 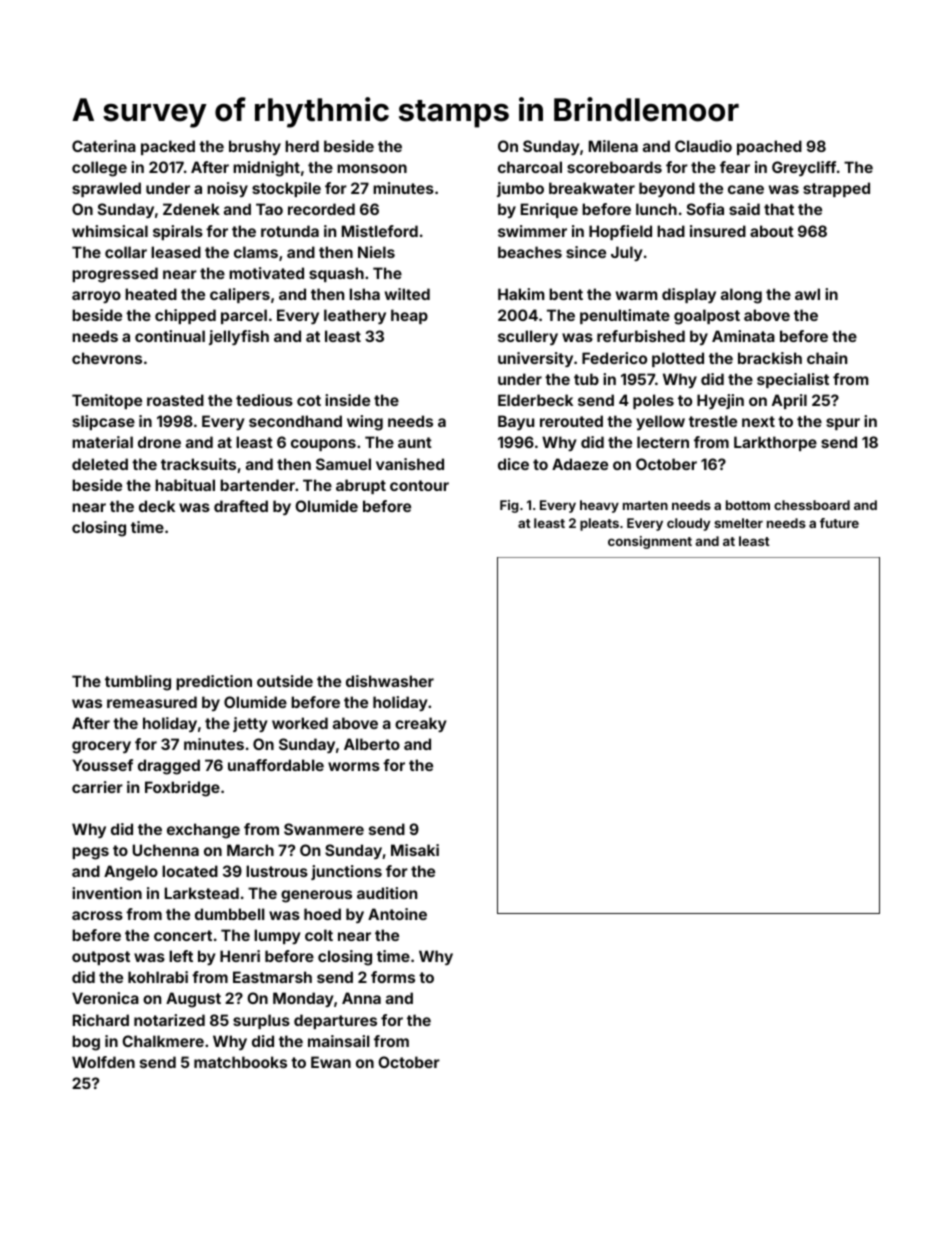 What do you see at coordinates (185, 485) in the screenshot?
I see `habitual` at bounding box center [185, 485].
